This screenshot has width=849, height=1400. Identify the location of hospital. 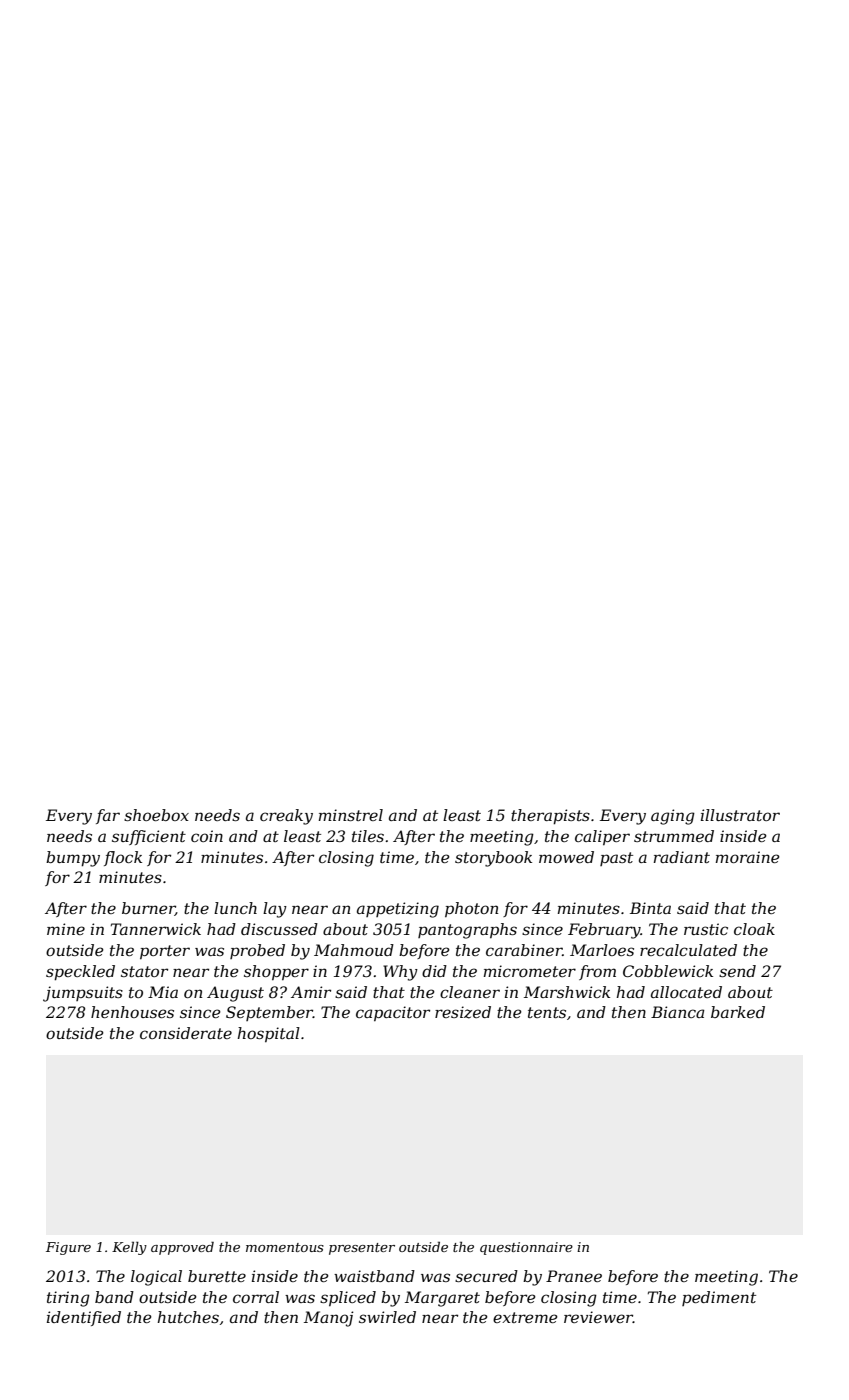
(268, 1034).
